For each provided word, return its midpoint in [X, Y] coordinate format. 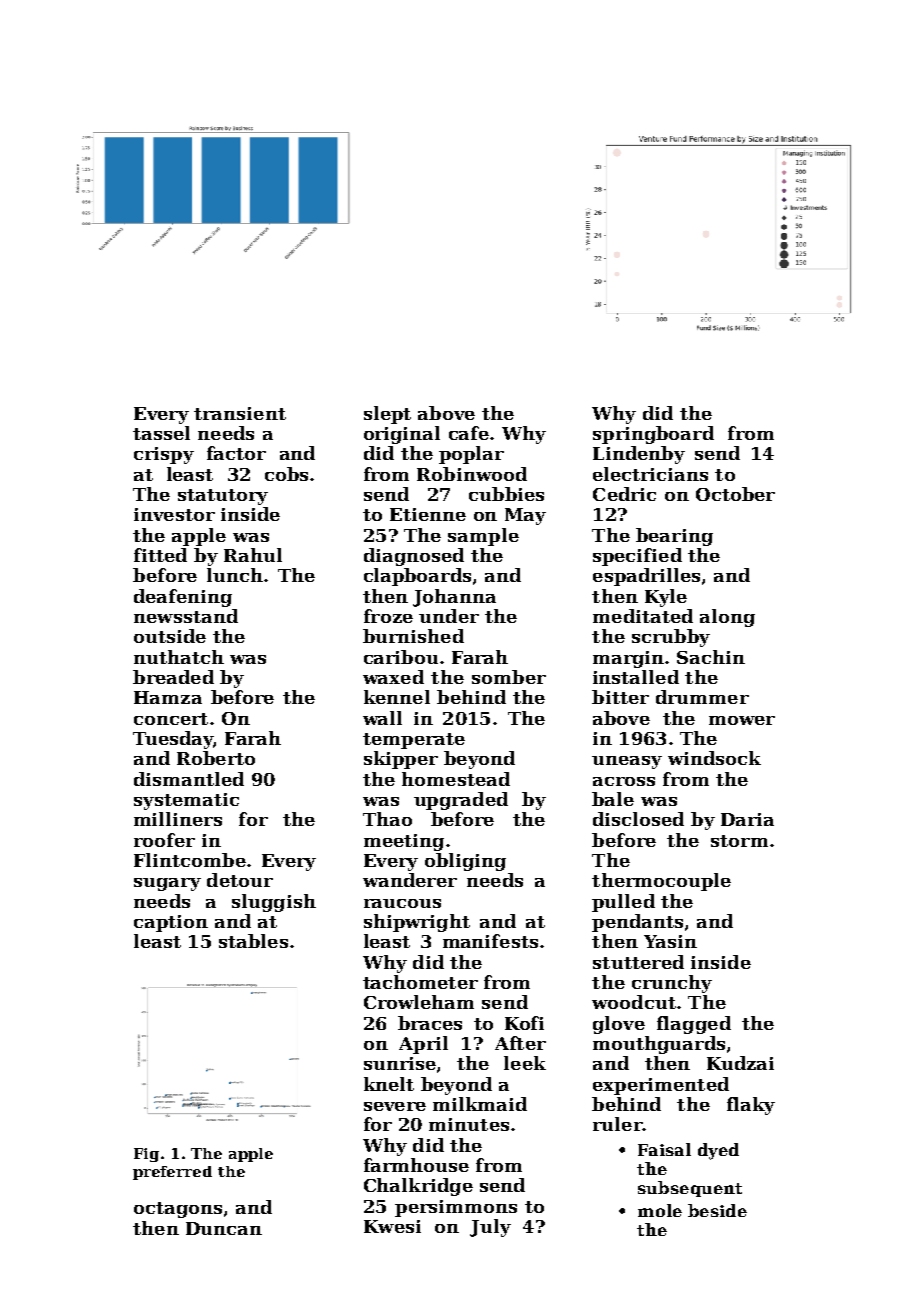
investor [174, 514]
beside [717, 1210]
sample [483, 537]
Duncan [224, 1228]
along [727, 618]
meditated [643, 616]
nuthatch [179, 657]
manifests [490, 941]
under [449, 616]
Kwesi [392, 1226]
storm [739, 841]
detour [240, 880]
